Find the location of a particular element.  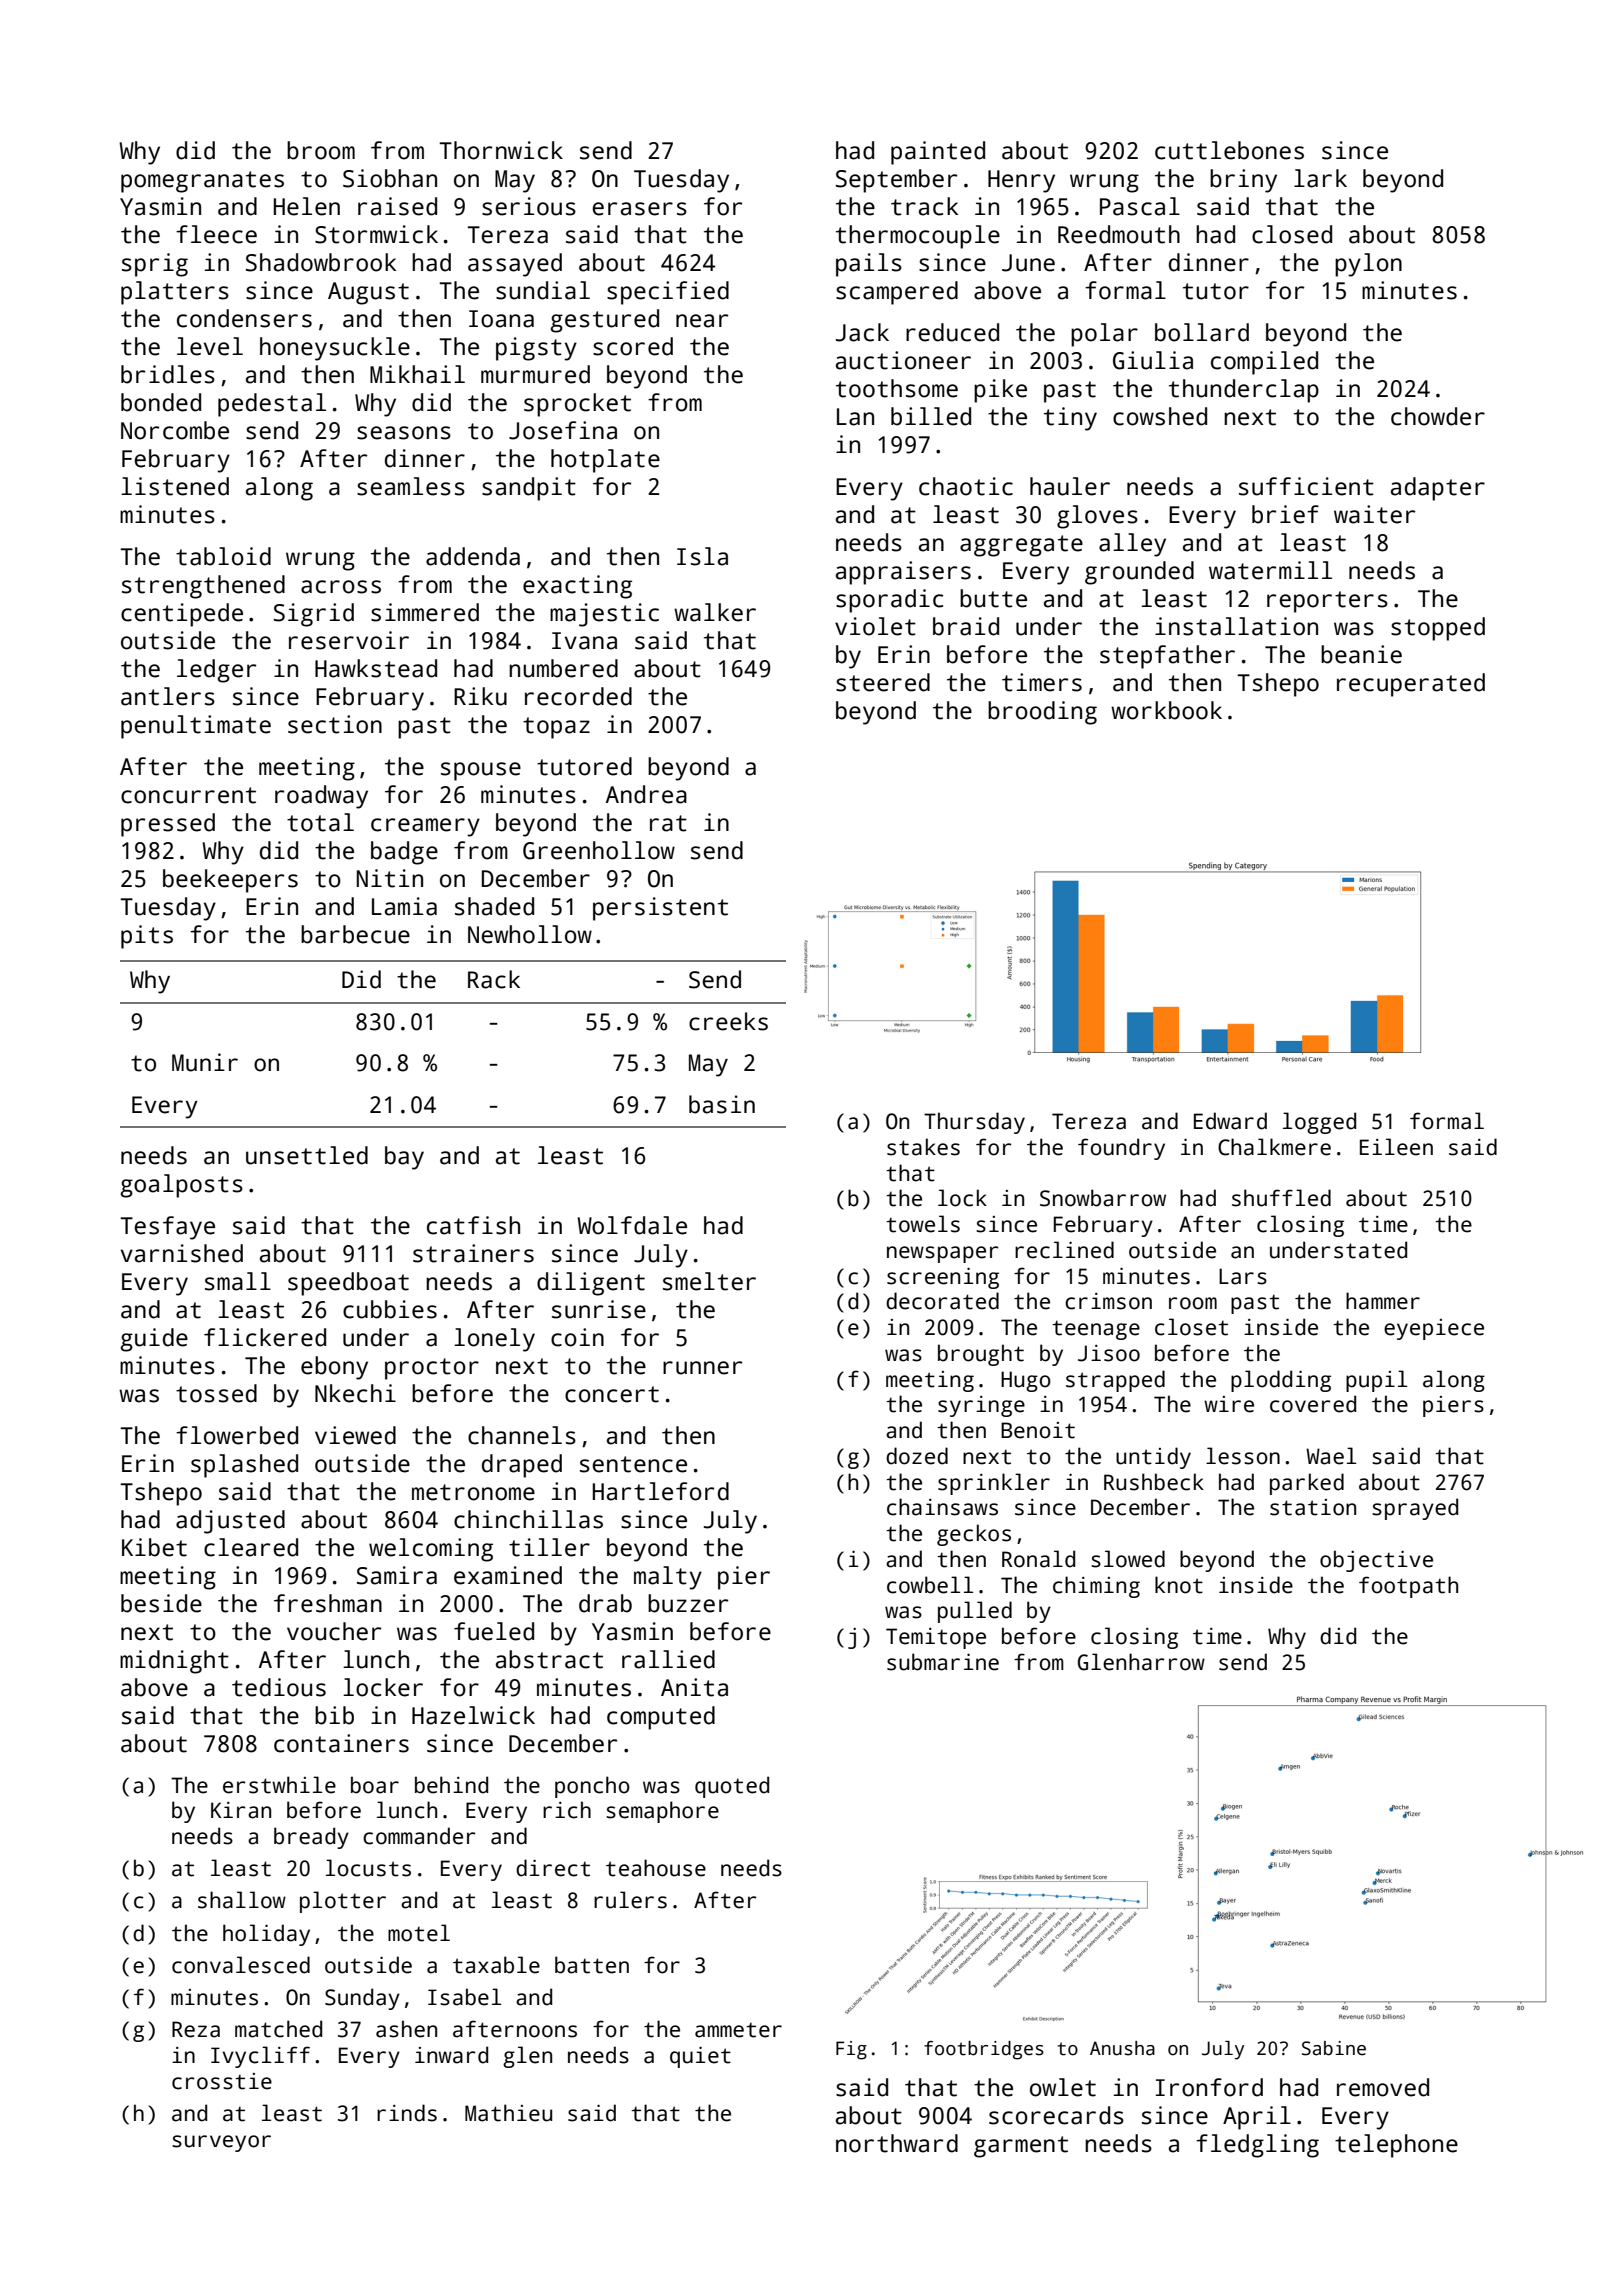

Lan is located at coordinates (855, 417).
